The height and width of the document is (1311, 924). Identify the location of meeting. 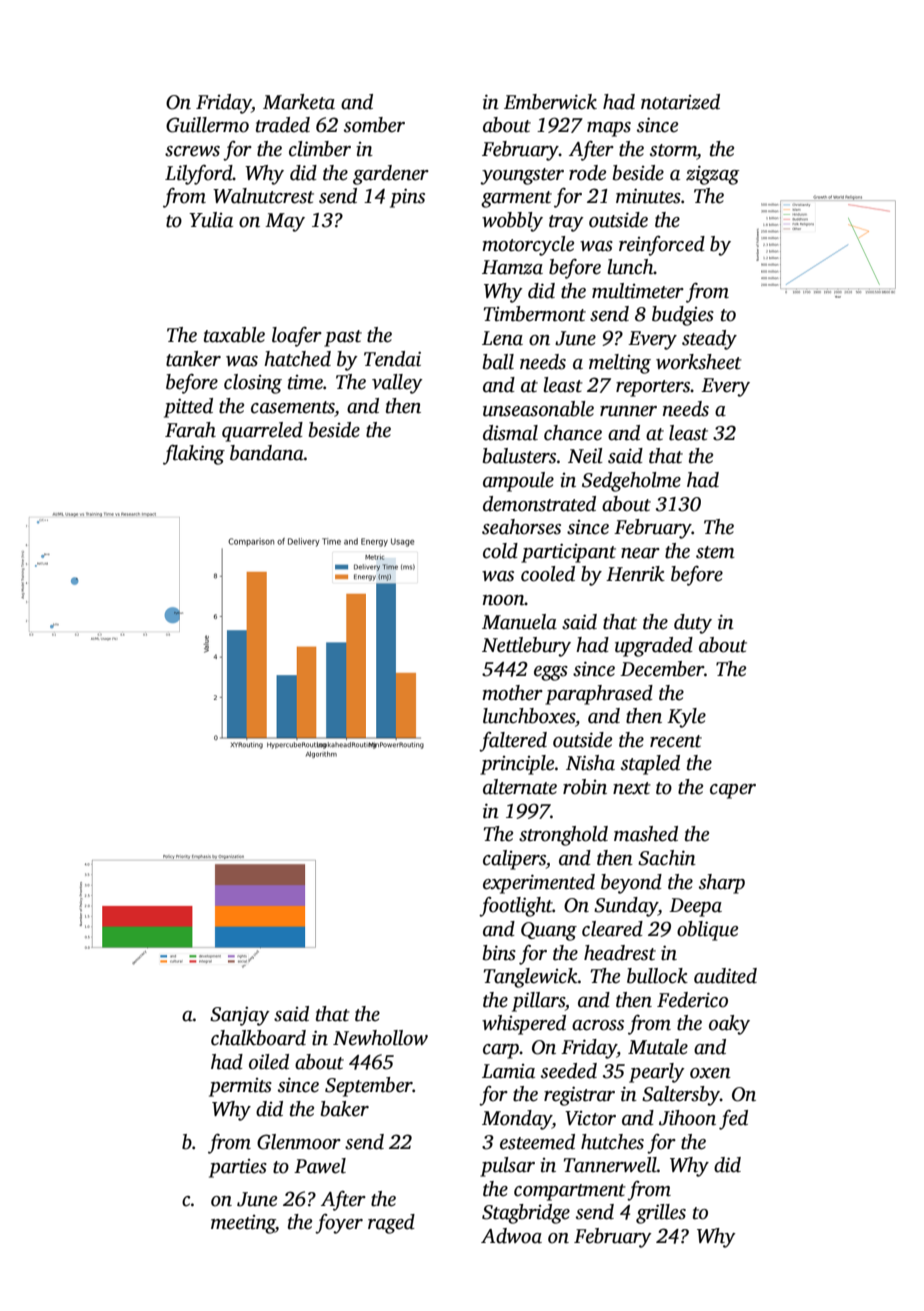
(243, 1224).
